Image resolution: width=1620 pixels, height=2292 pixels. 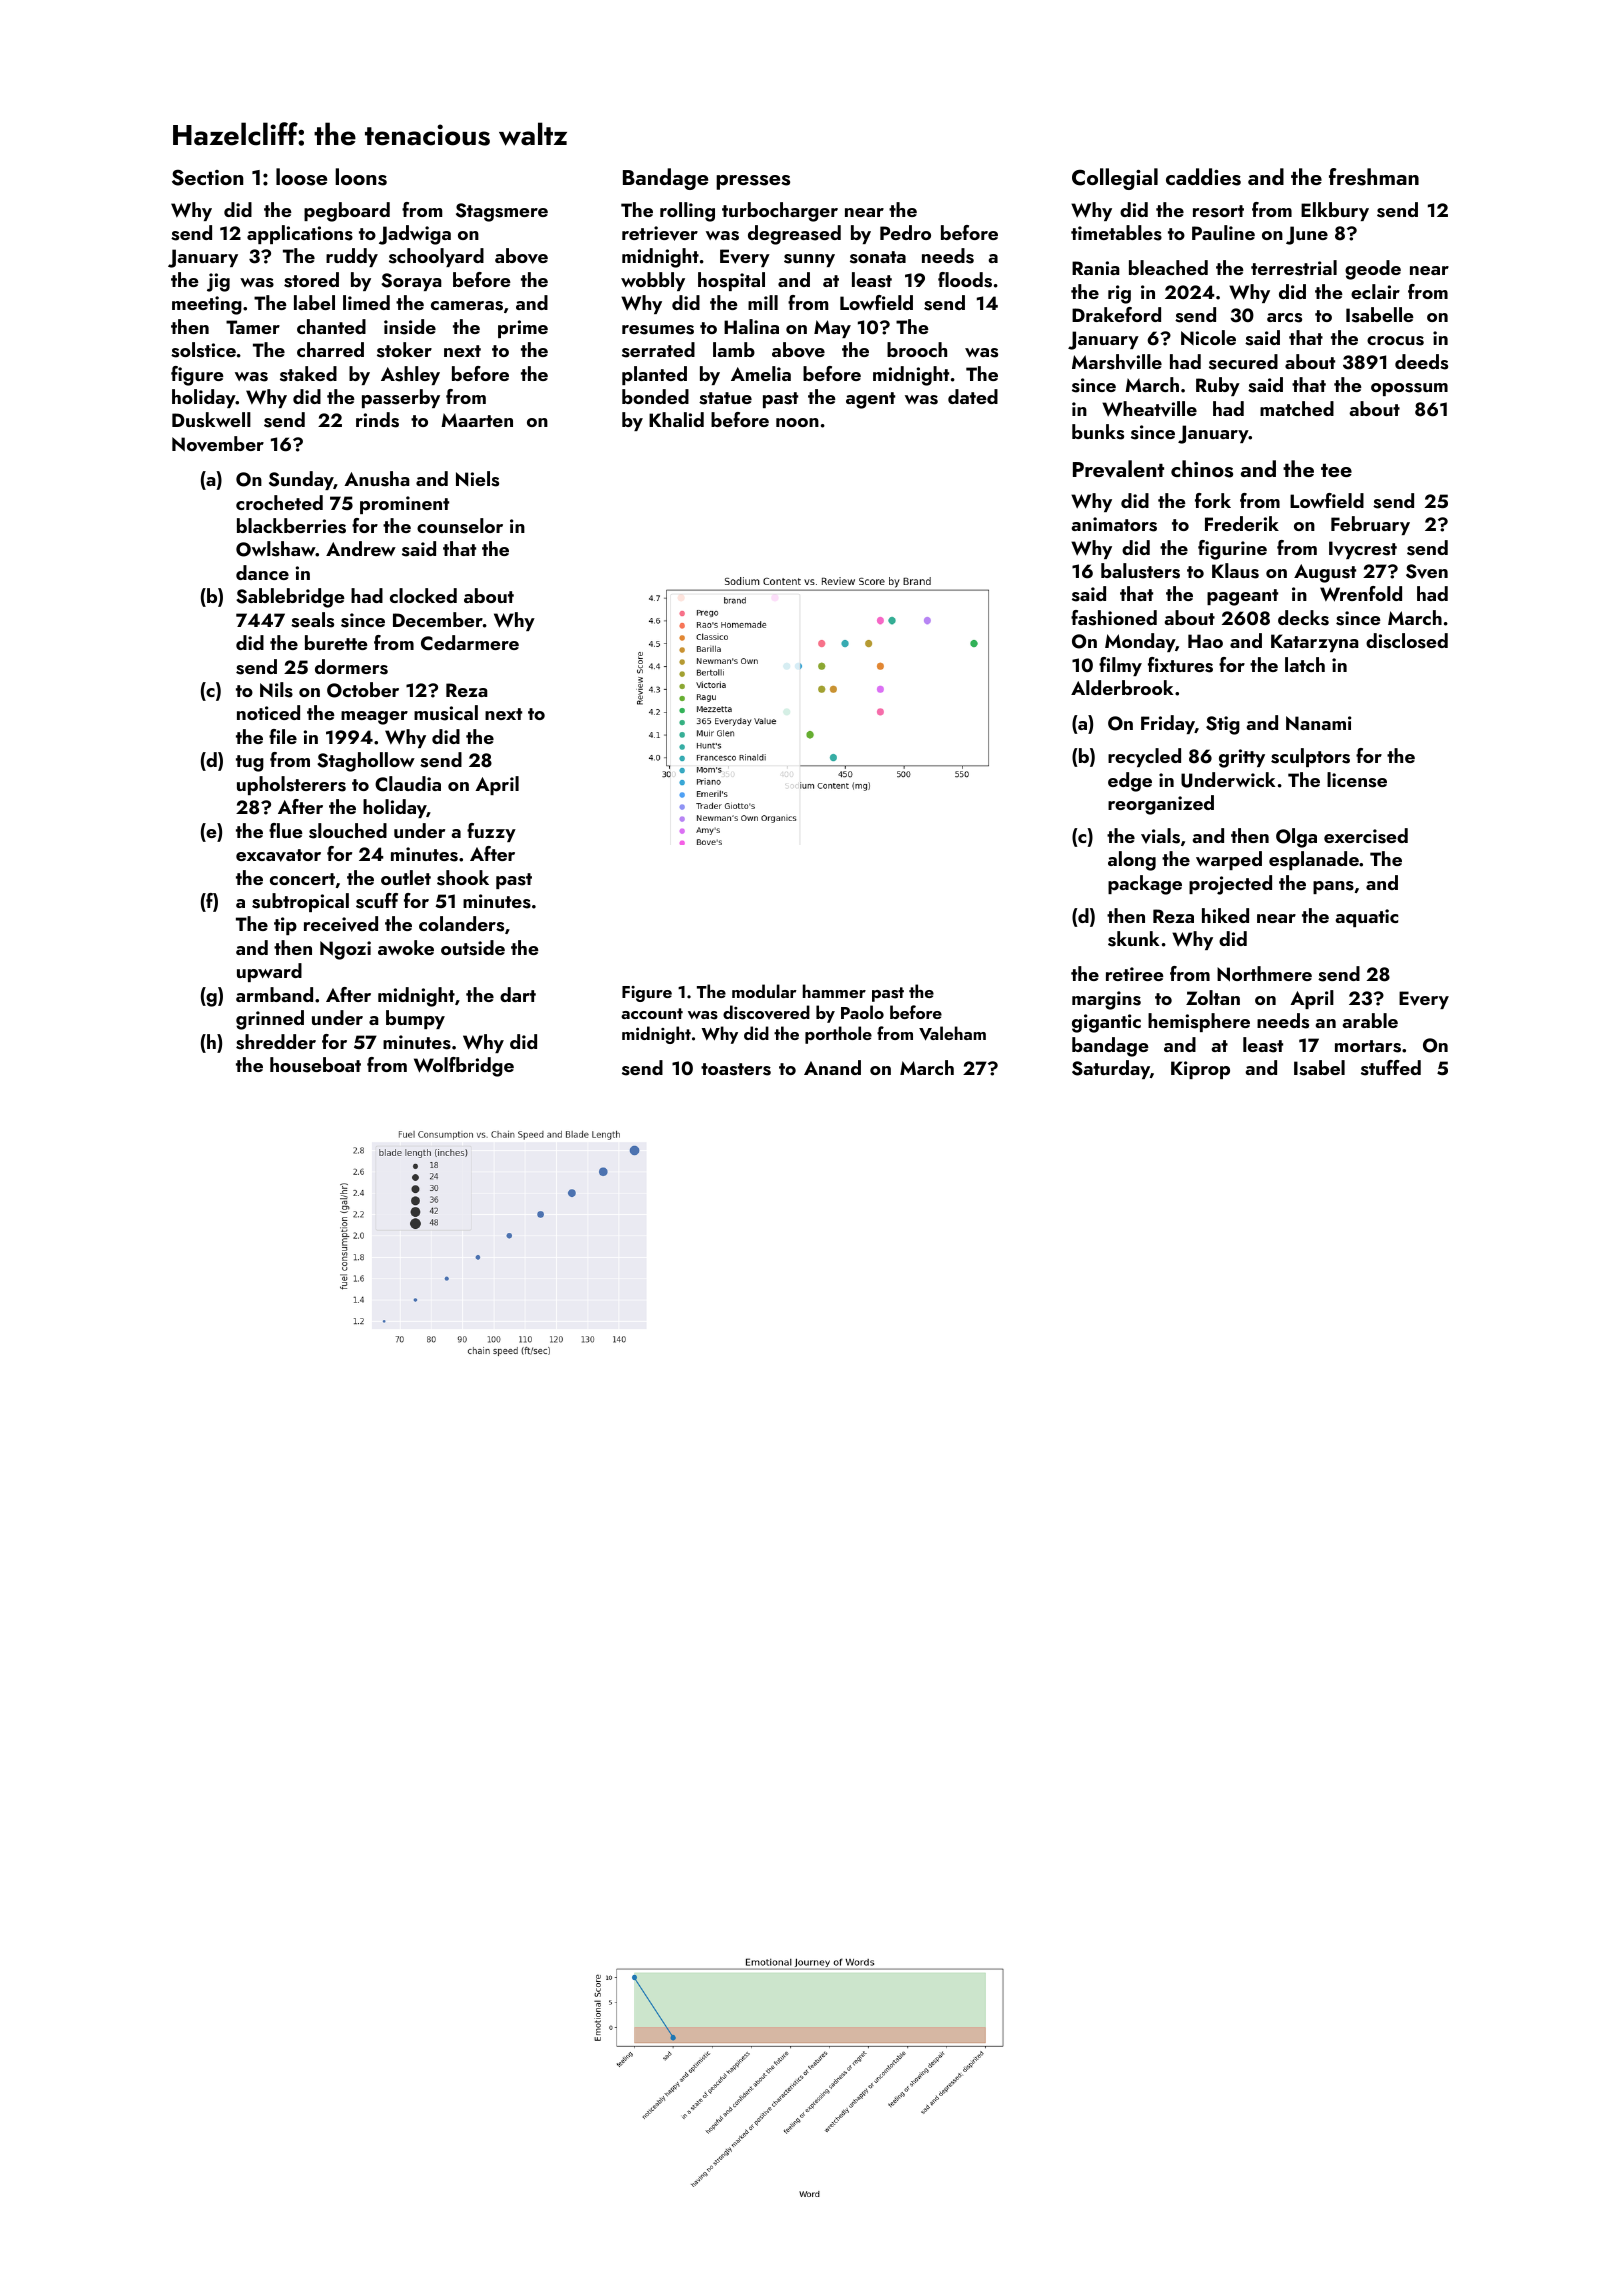 I want to click on Claudia, so click(x=408, y=784).
